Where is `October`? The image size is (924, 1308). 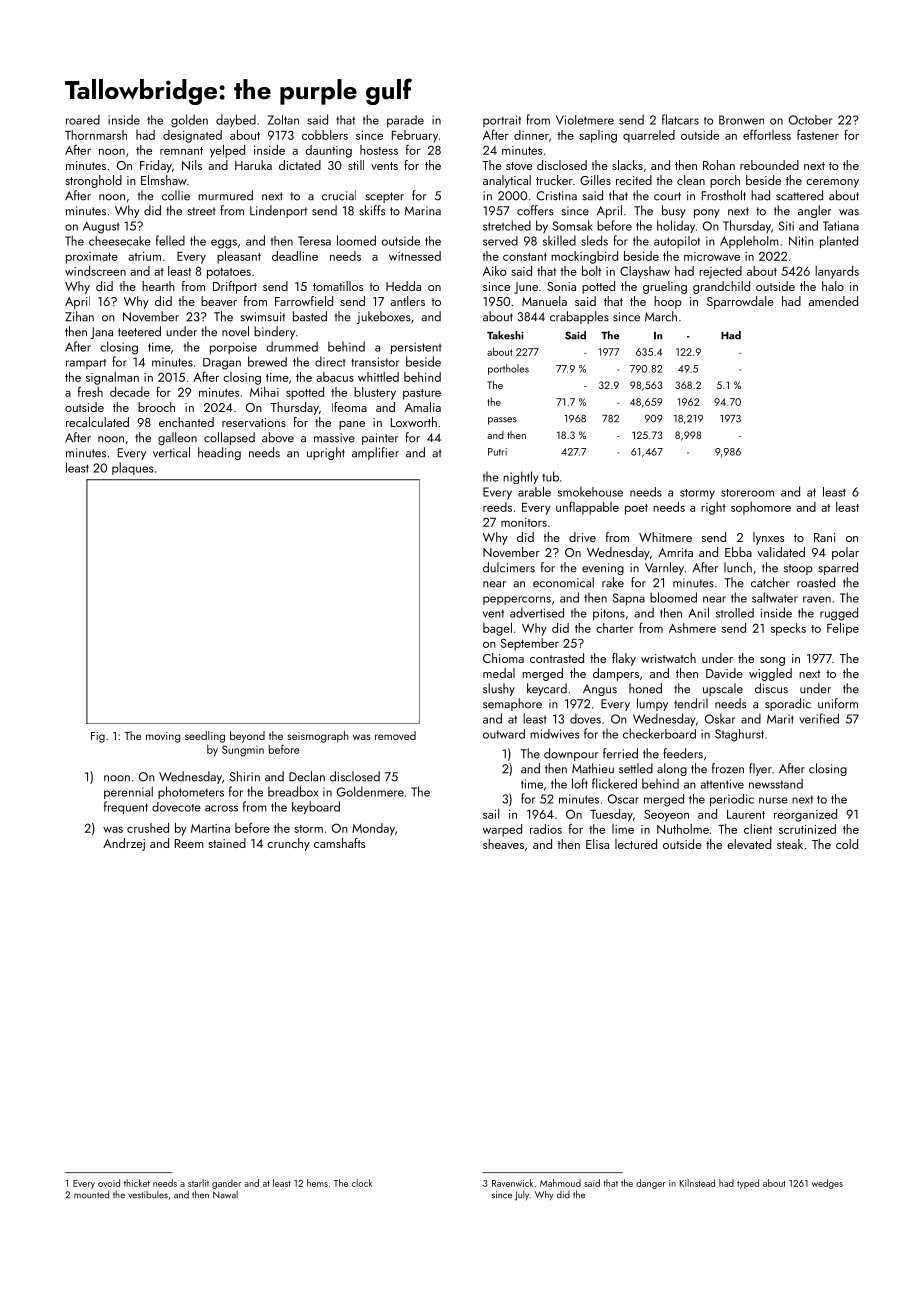 October is located at coordinates (810, 120).
